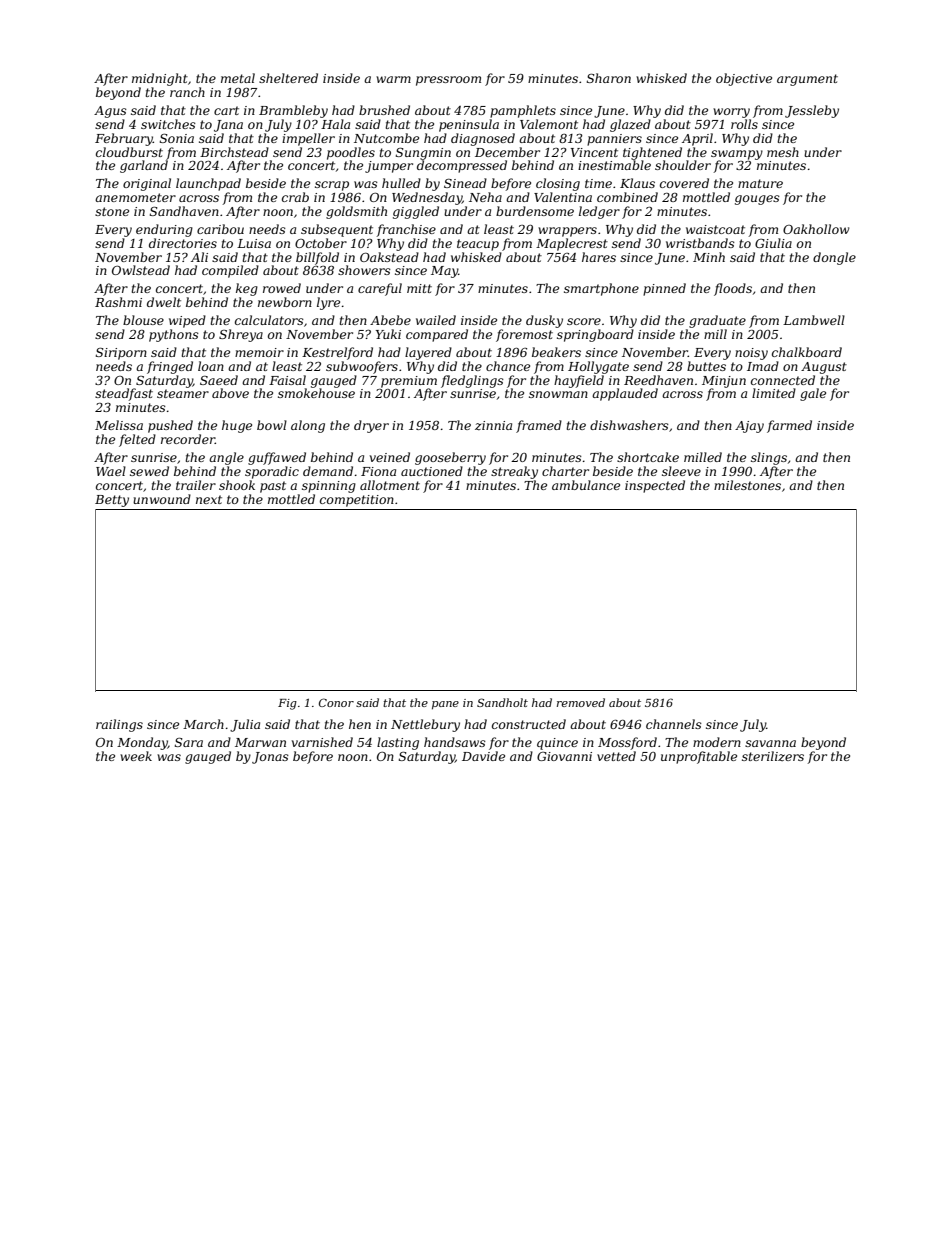  What do you see at coordinates (744, 79) in the screenshot?
I see `objective` at bounding box center [744, 79].
